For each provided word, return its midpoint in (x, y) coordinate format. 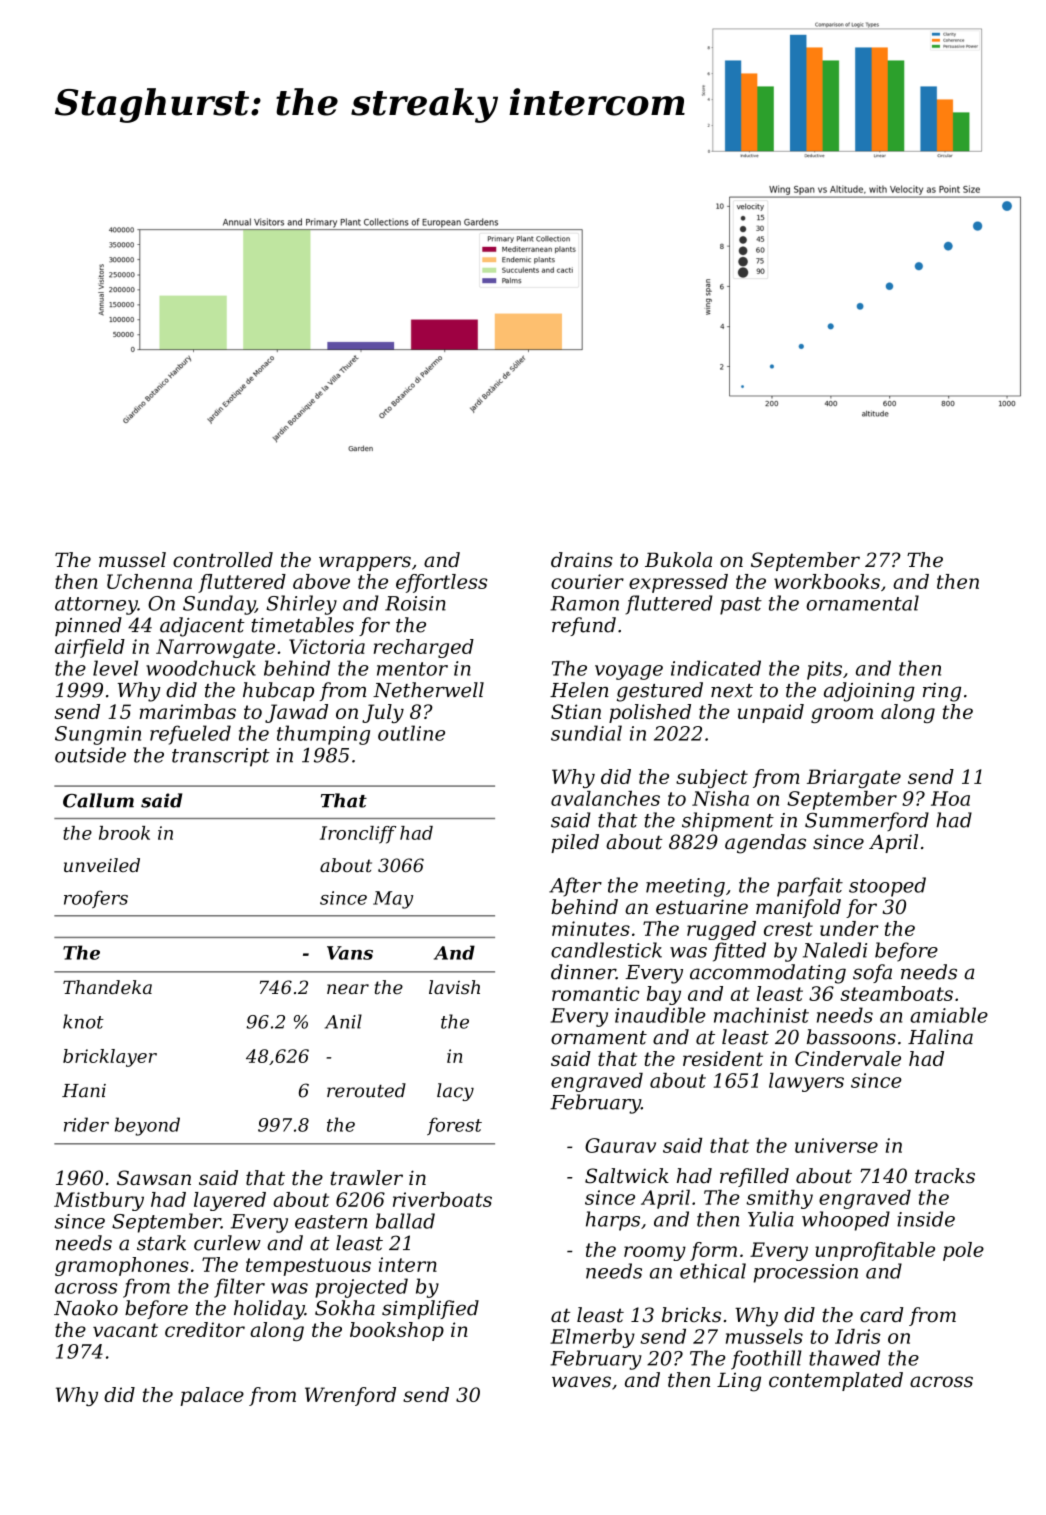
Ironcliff (358, 835)
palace (212, 1396)
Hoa (950, 798)
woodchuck (201, 668)
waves (581, 1382)
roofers (96, 899)
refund (584, 626)
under (849, 928)
